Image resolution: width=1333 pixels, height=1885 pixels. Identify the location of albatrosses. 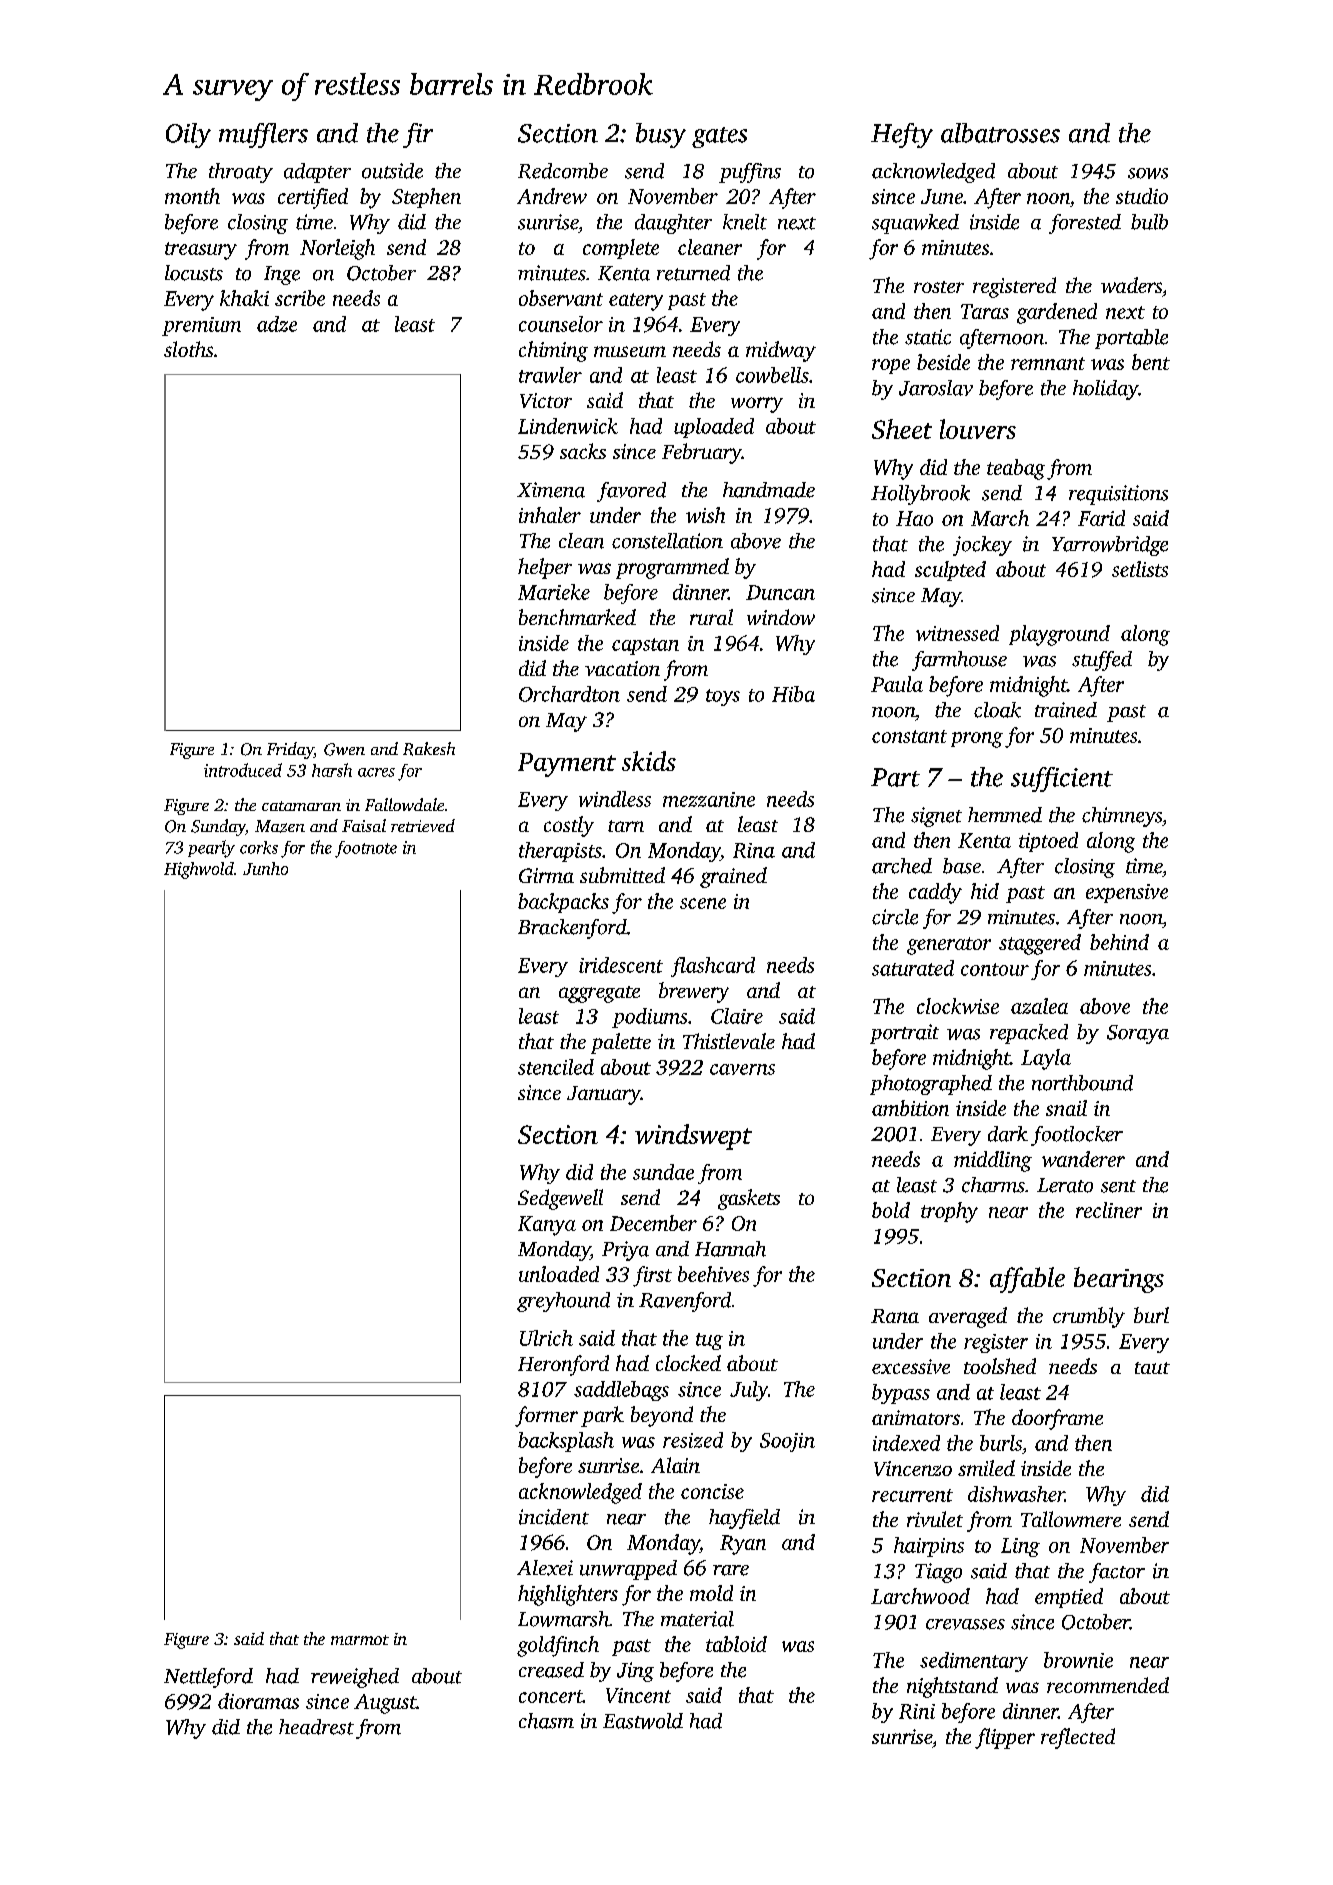
(1000, 133).
